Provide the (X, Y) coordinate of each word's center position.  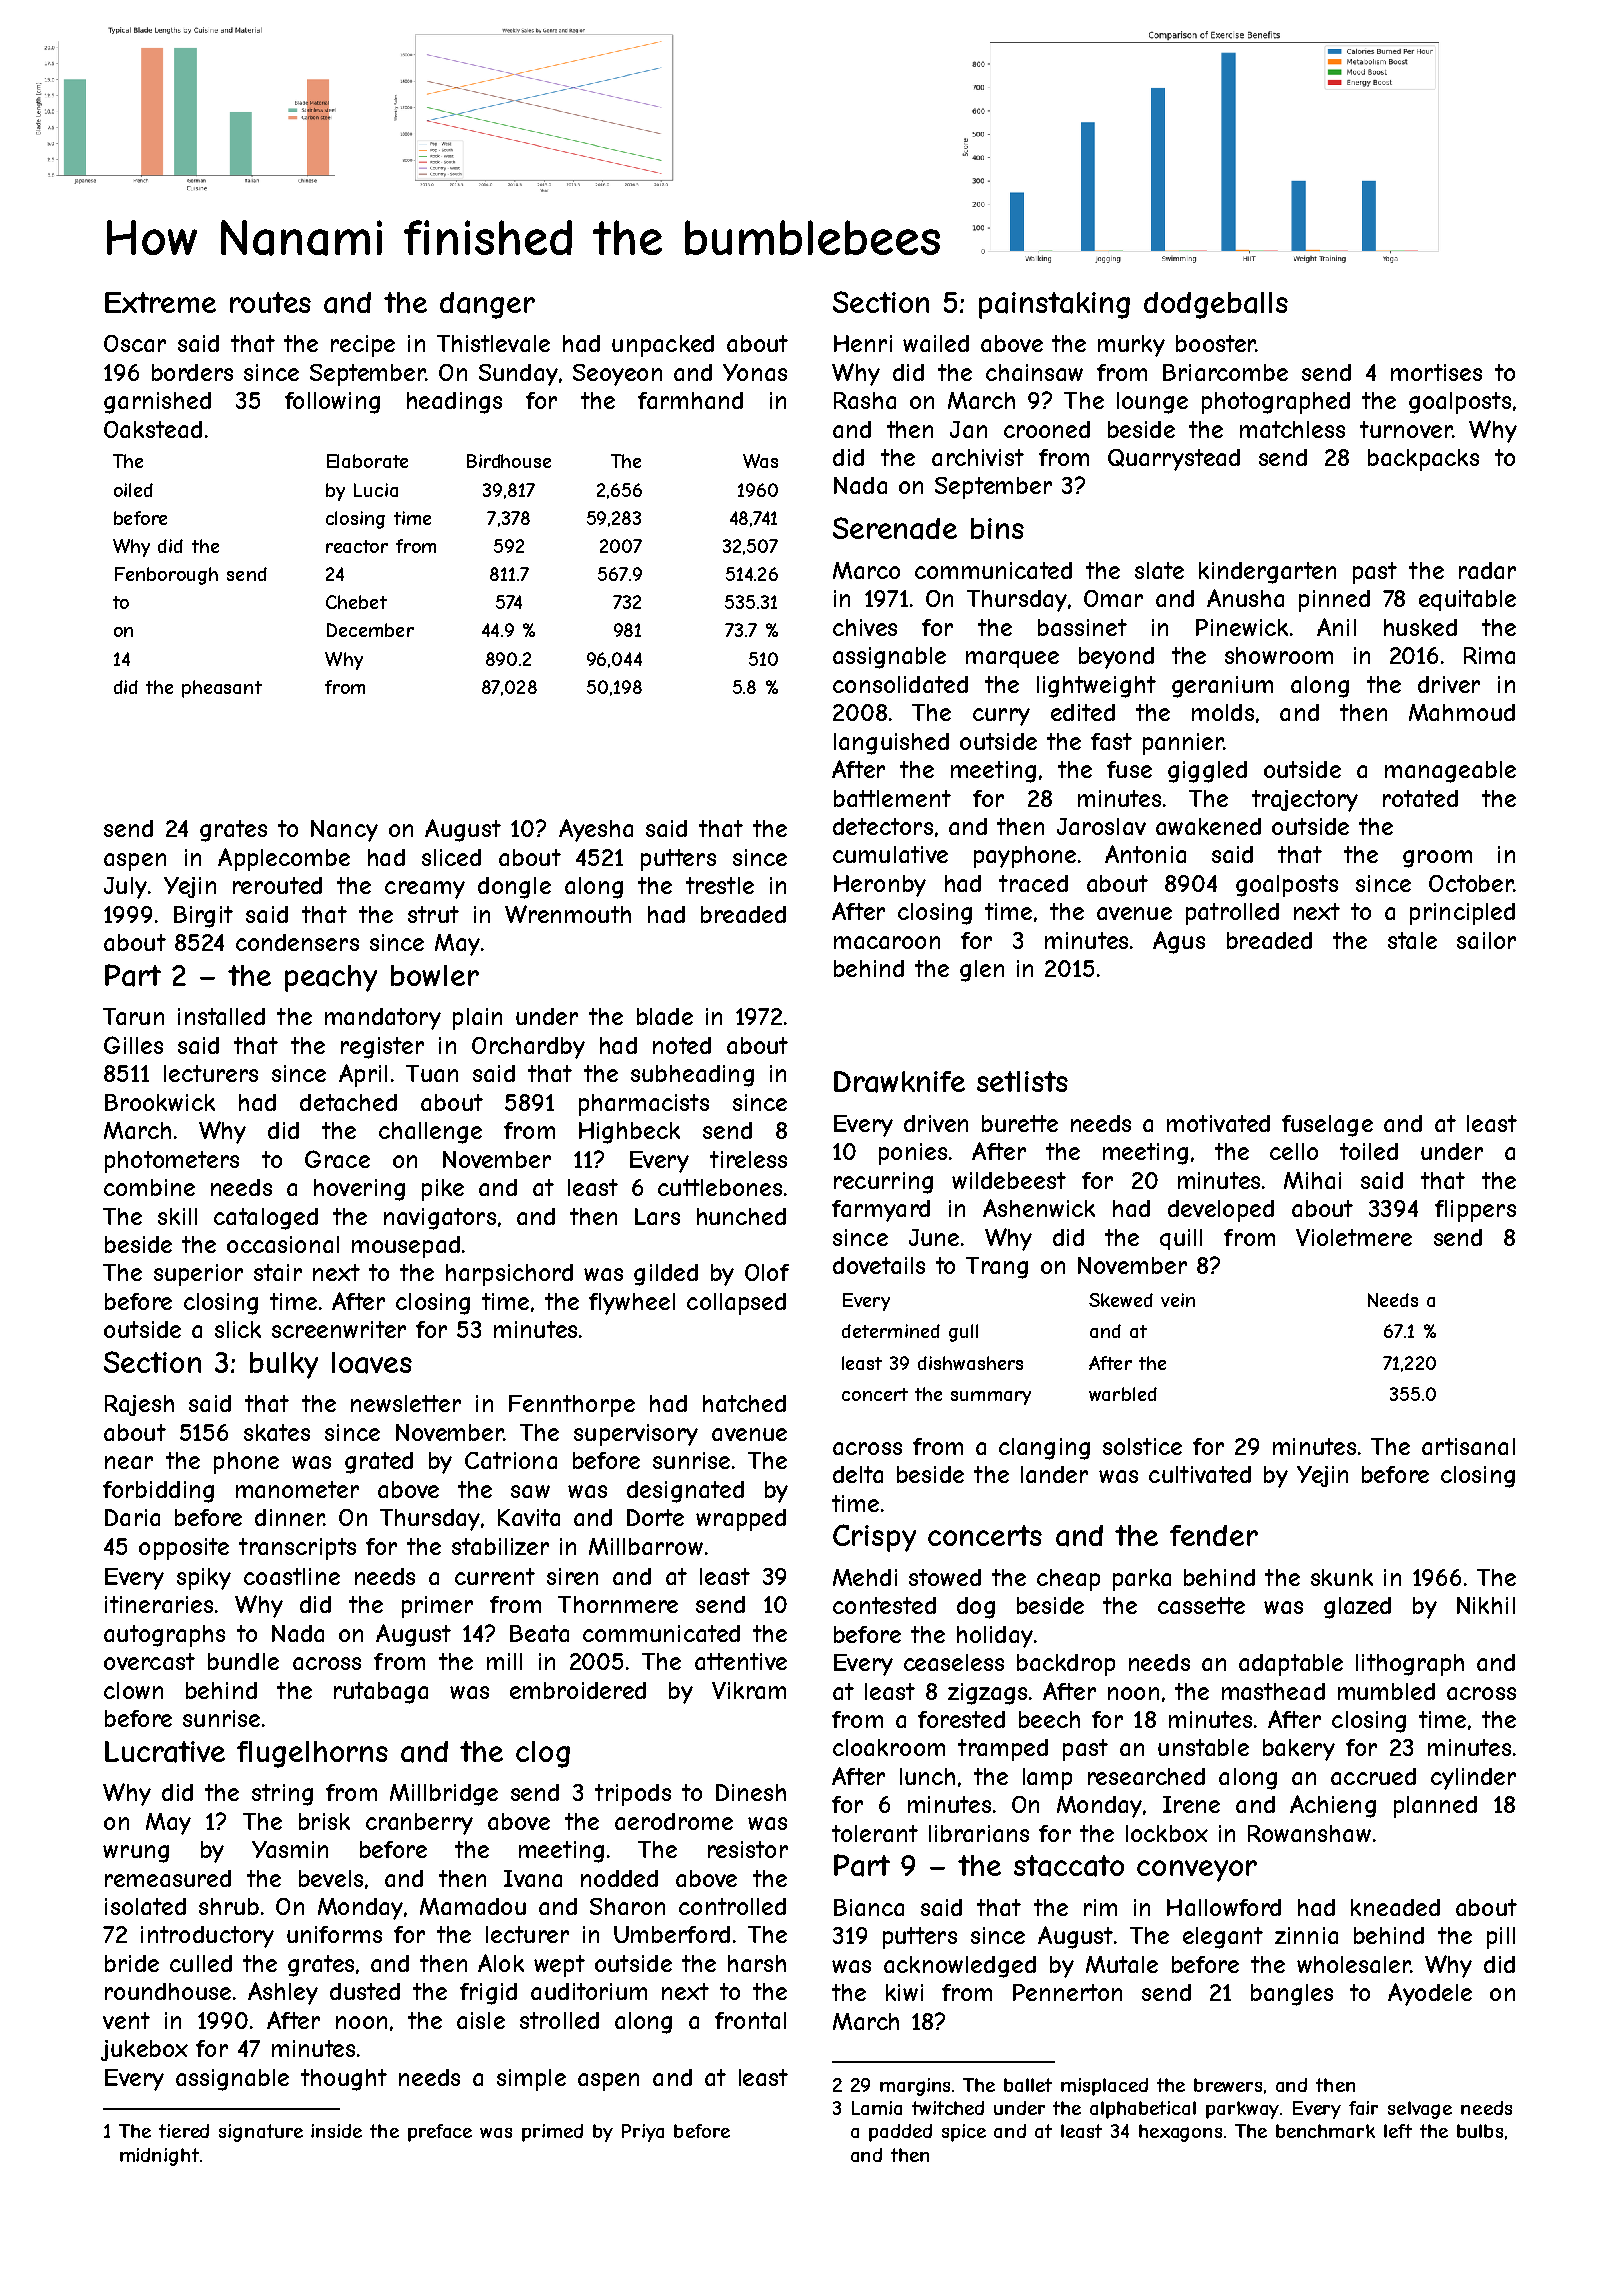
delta (858, 1474)
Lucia (376, 490)
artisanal (1468, 1446)
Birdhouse (509, 461)
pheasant (222, 689)
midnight (159, 2157)
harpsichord (509, 1275)
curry (1001, 717)
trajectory (1305, 801)
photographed (1276, 403)
